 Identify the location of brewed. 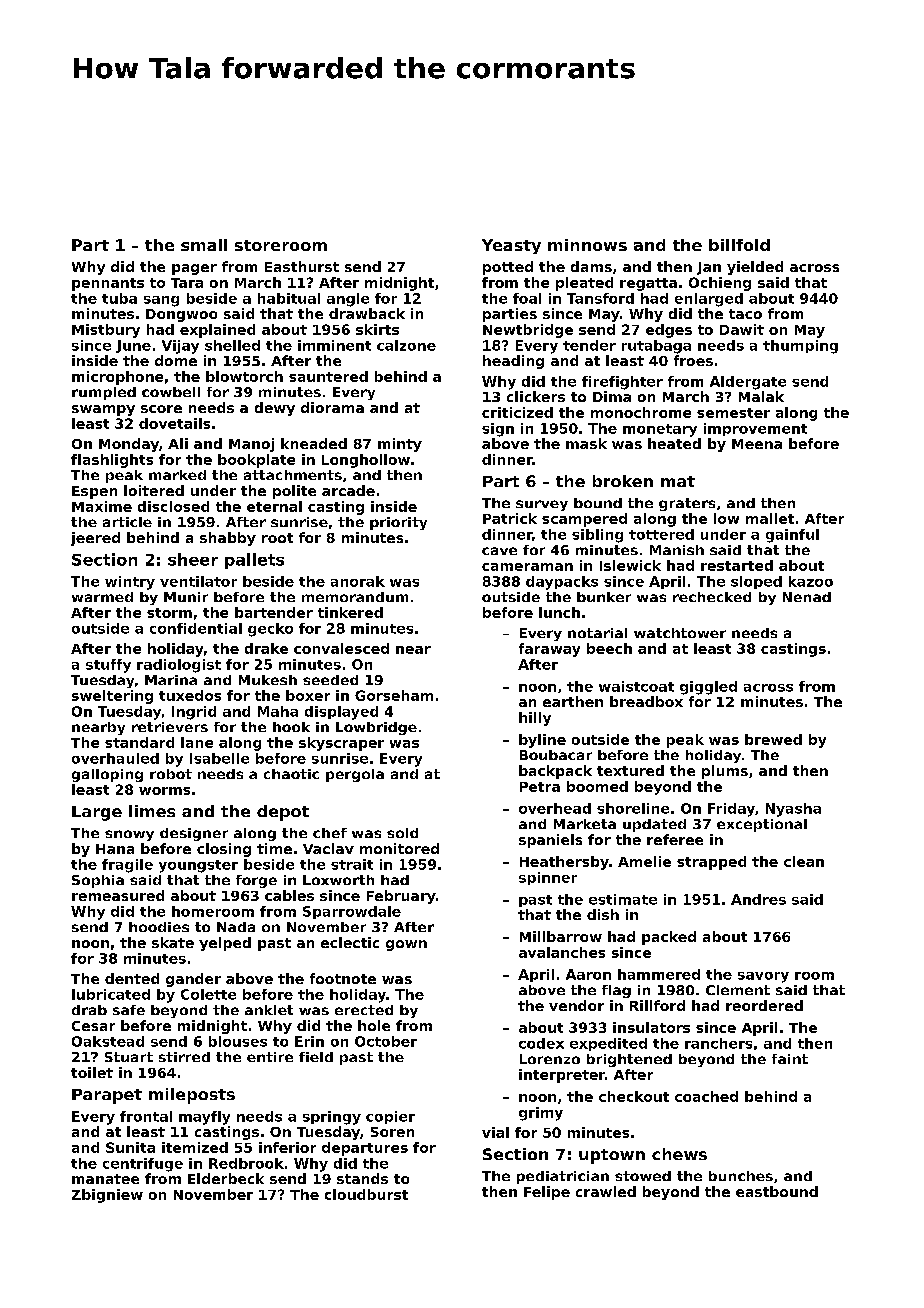
(773, 739).
